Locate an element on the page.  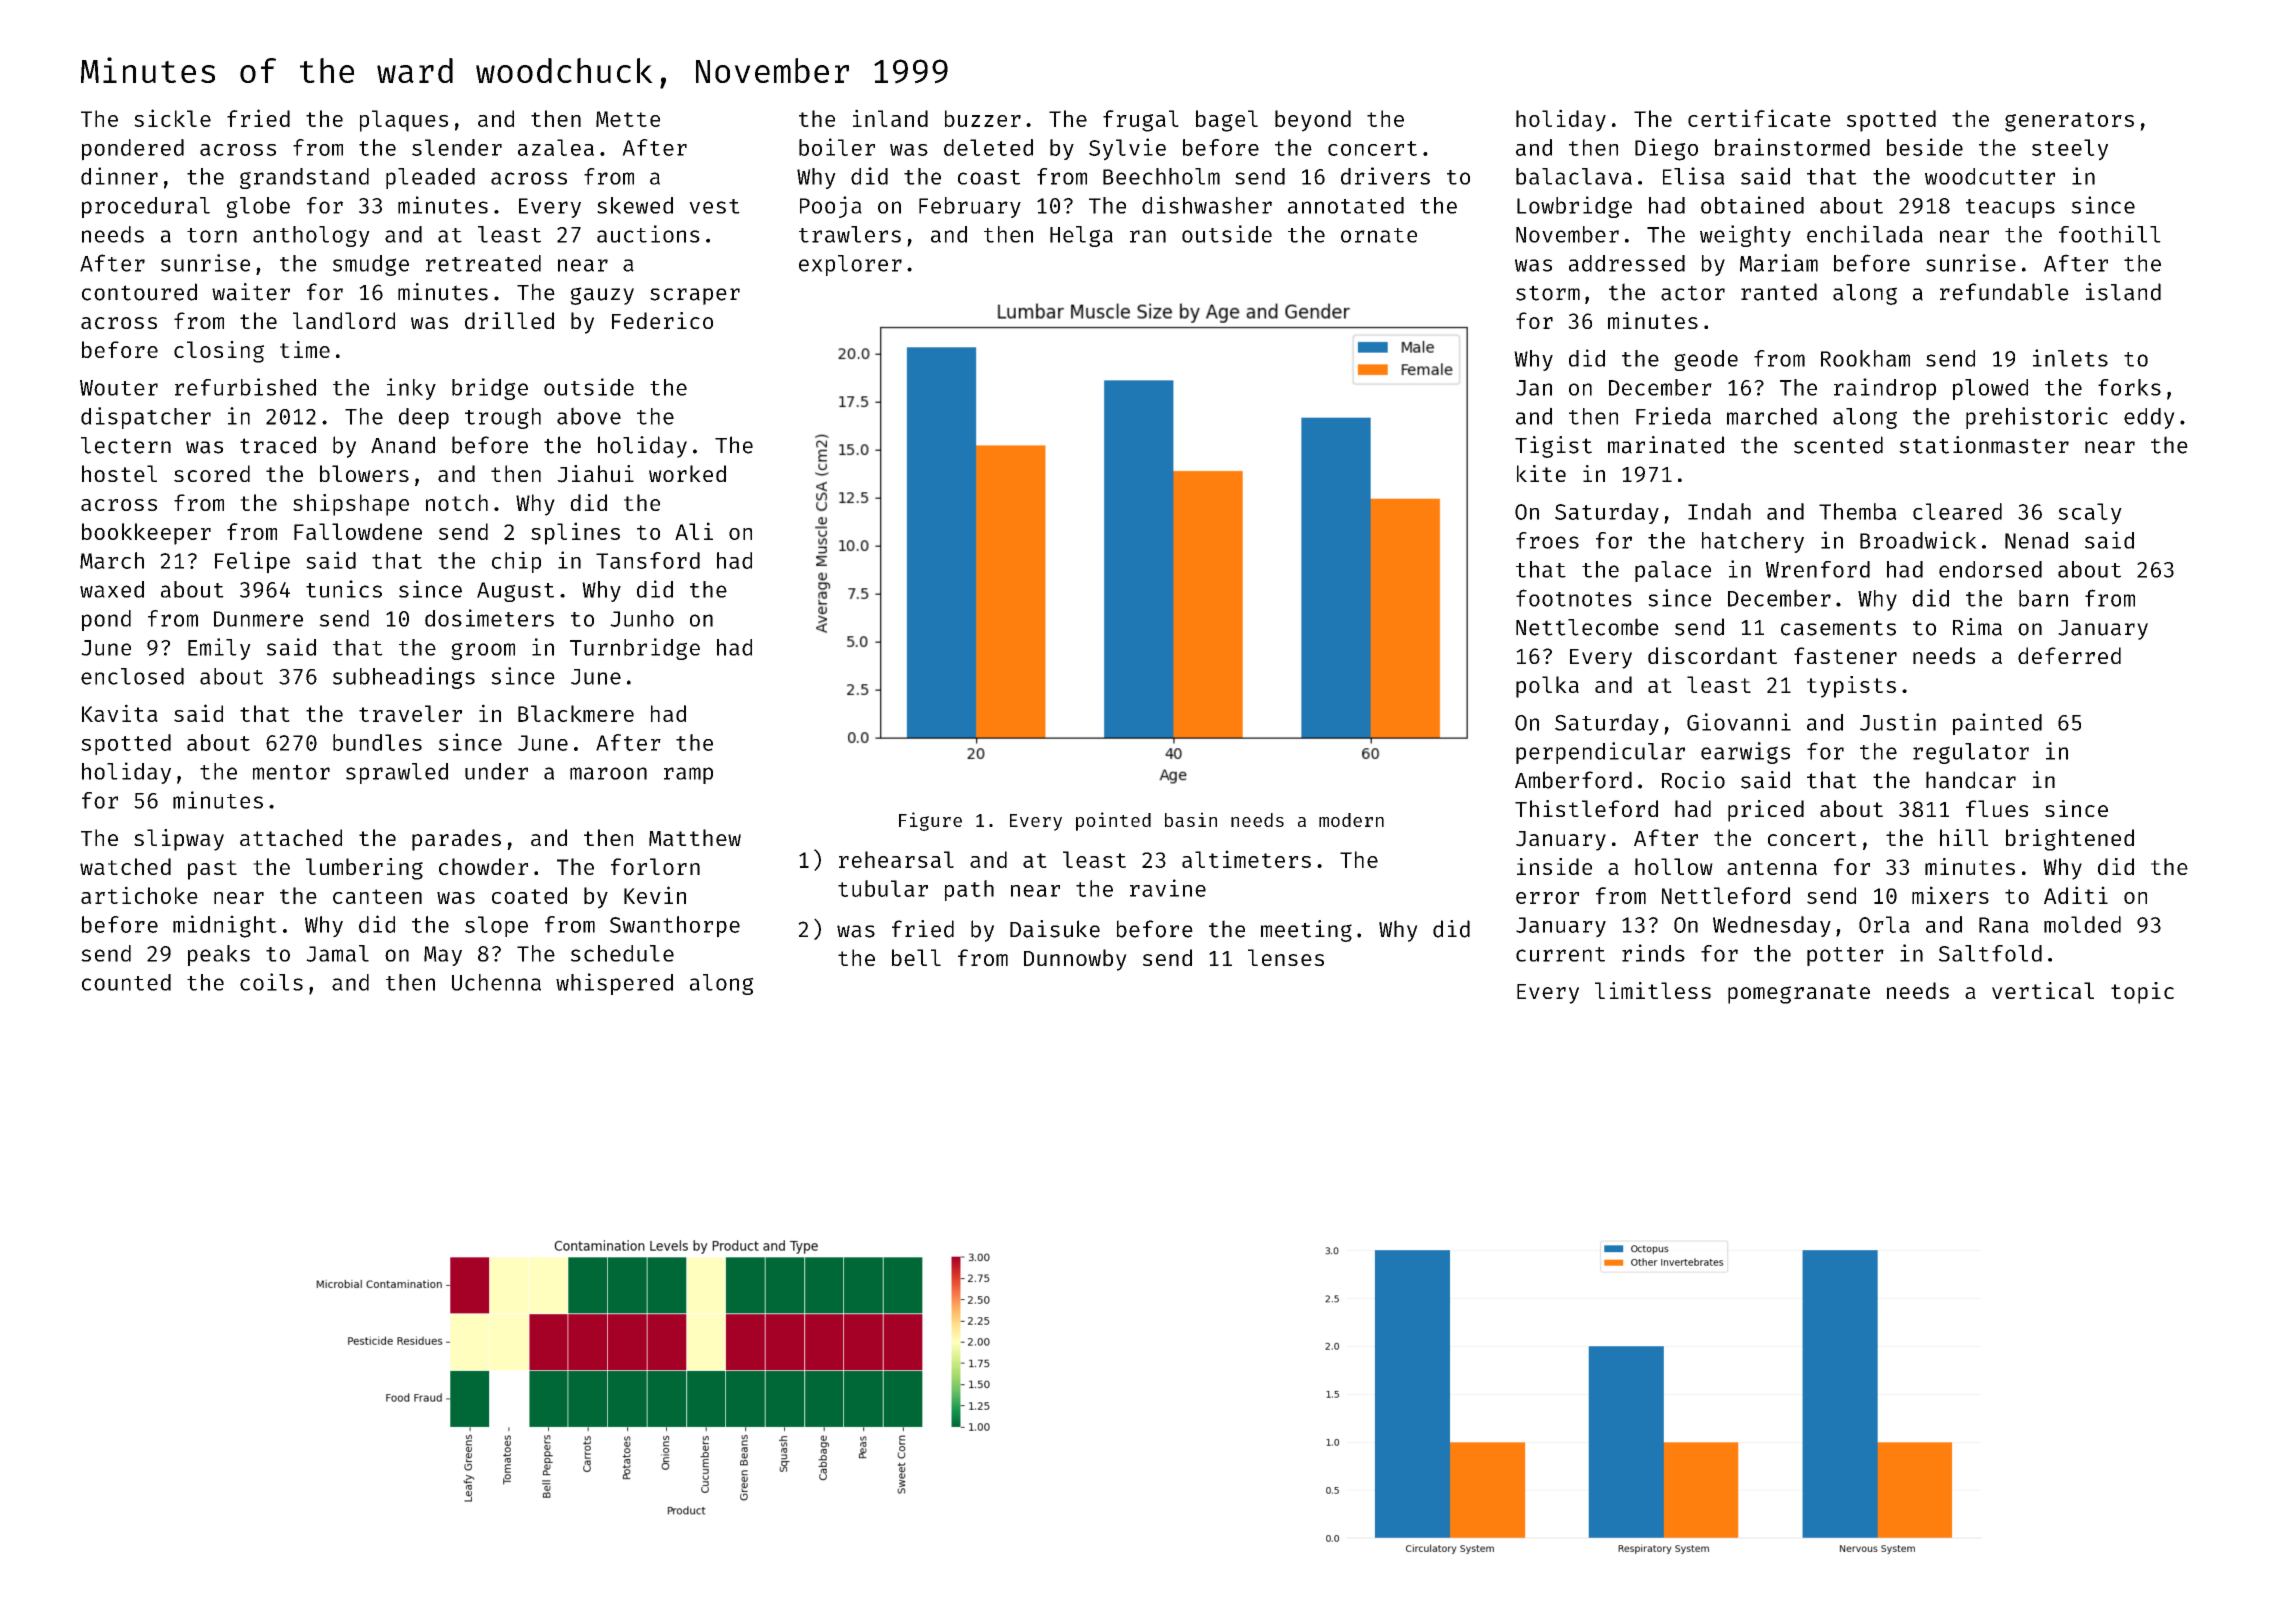
Wouter is located at coordinates (119, 388).
